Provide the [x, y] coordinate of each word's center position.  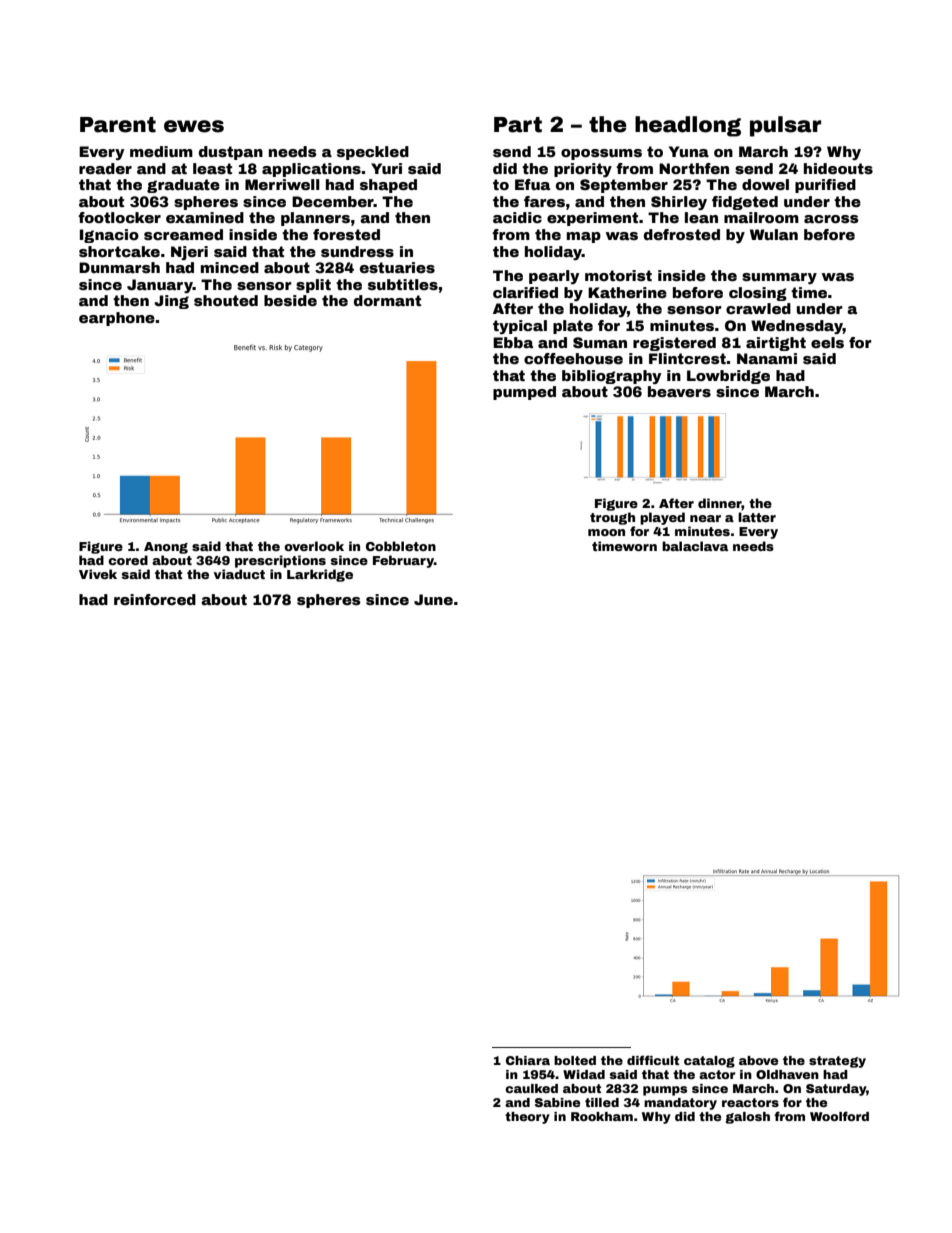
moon [606, 532]
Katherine [627, 292]
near [705, 518]
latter [757, 517]
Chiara [528, 1060]
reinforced [155, 599]
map [584, 237]
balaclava [695, 546]
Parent [118, 125]
